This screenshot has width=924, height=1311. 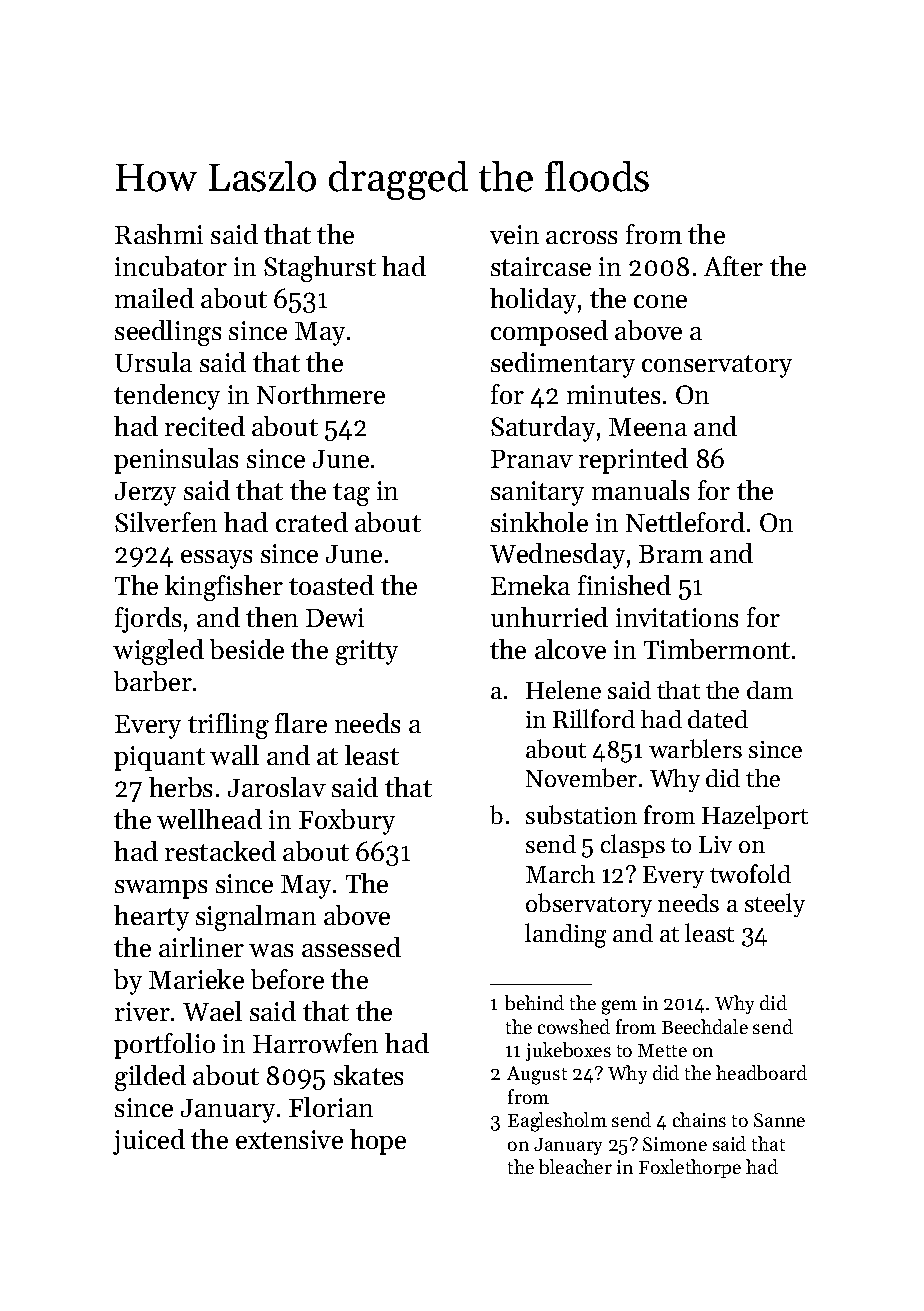 What do you see at coordinates (347, 822) in the screenshot?
I see `Foxbury` at bounding box center [347, 822].
